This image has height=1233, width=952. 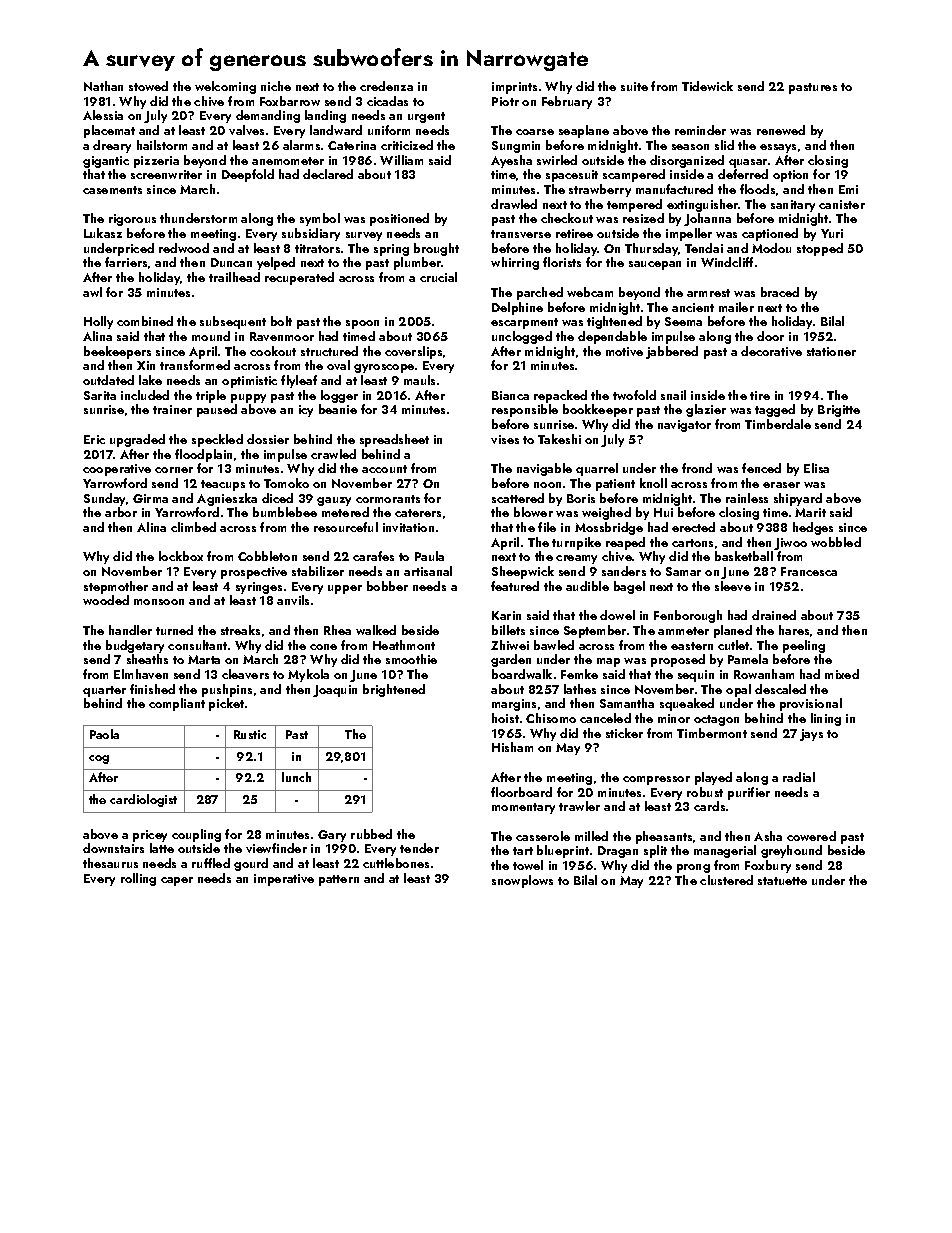 I want to click on anvils, so click(x=293, y=600).
